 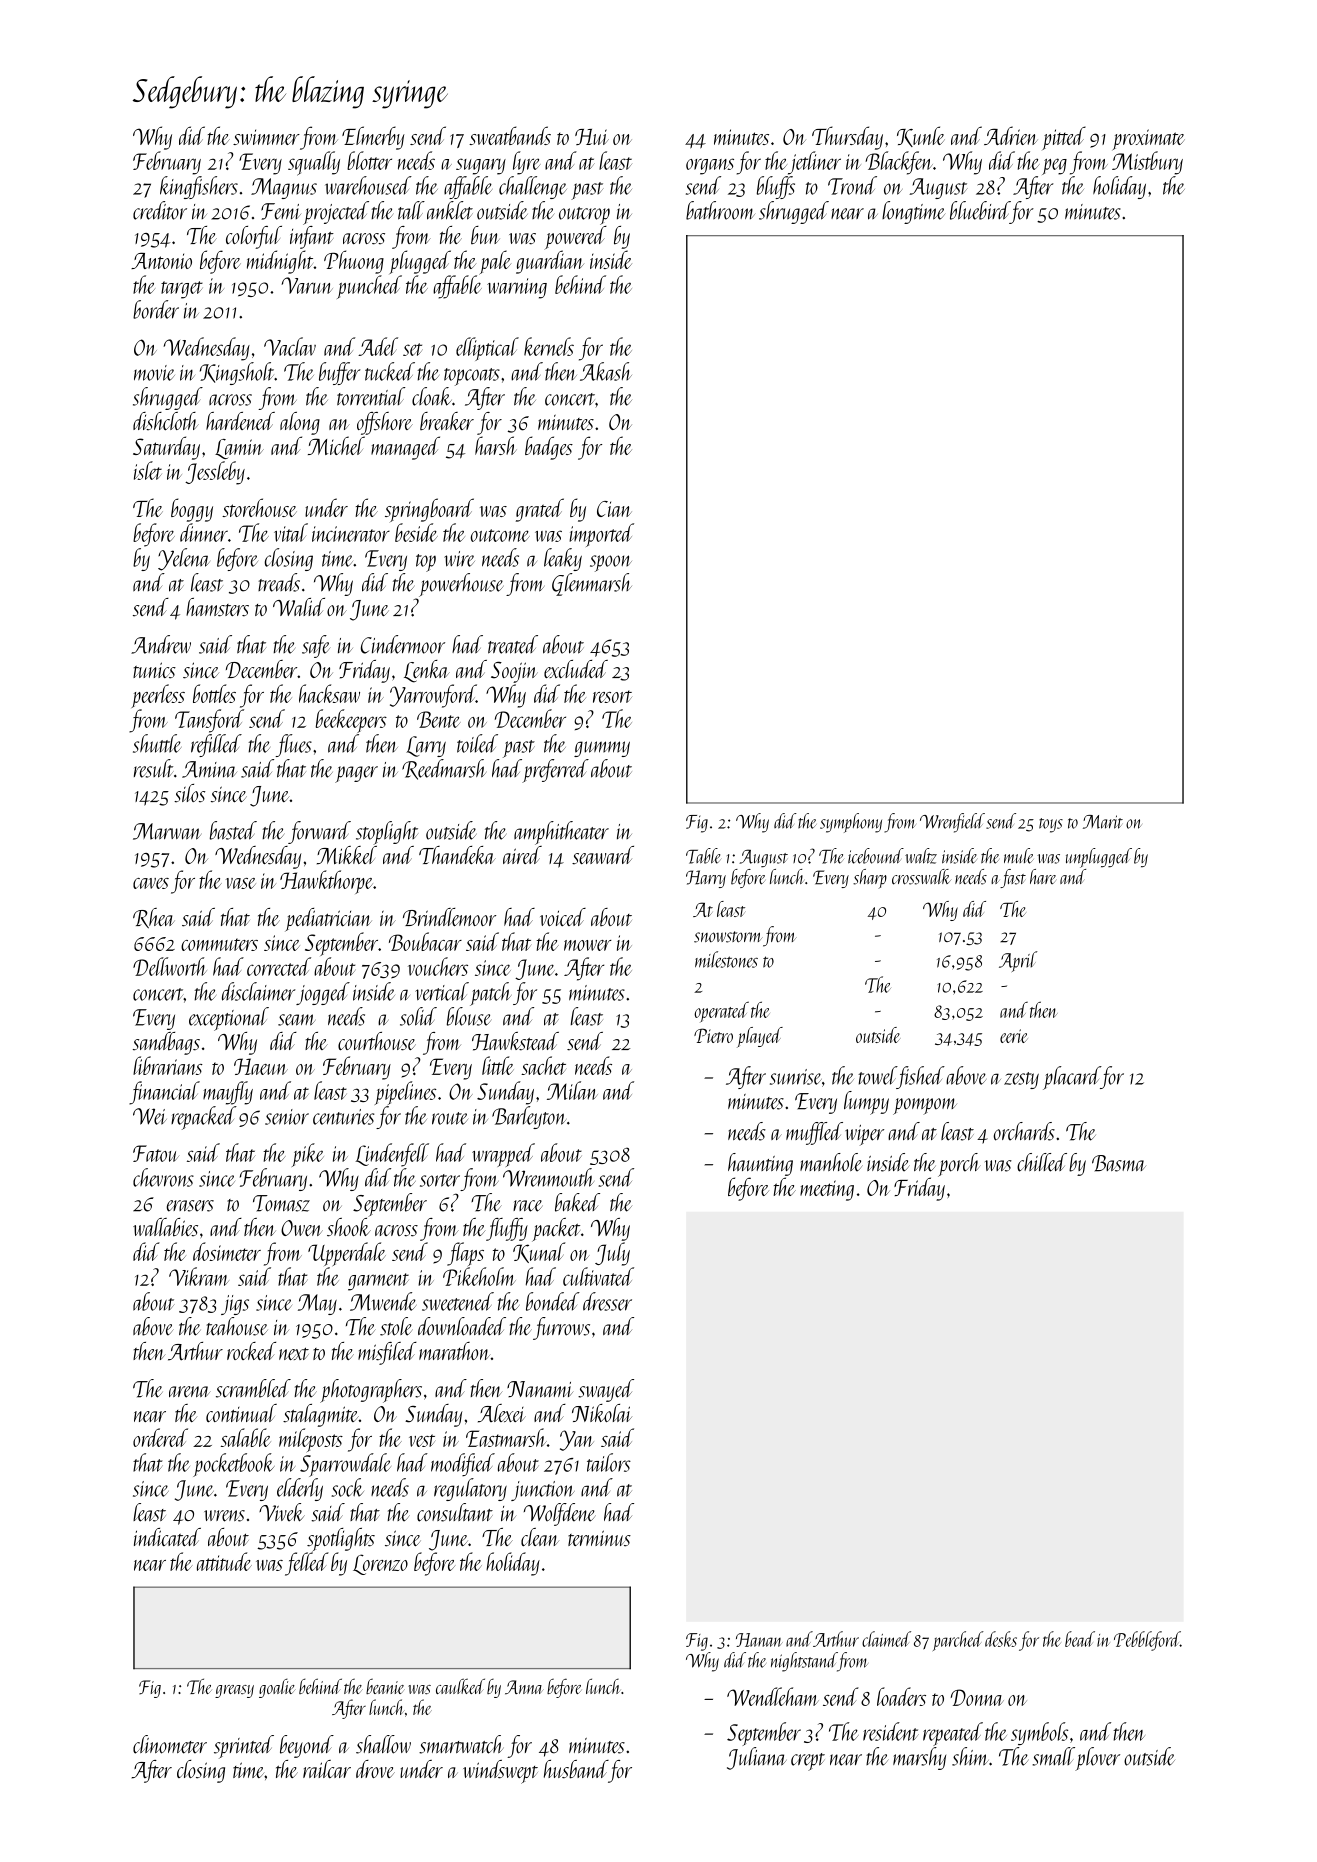 I want to click on symphony, so click(x=851, y=823).
